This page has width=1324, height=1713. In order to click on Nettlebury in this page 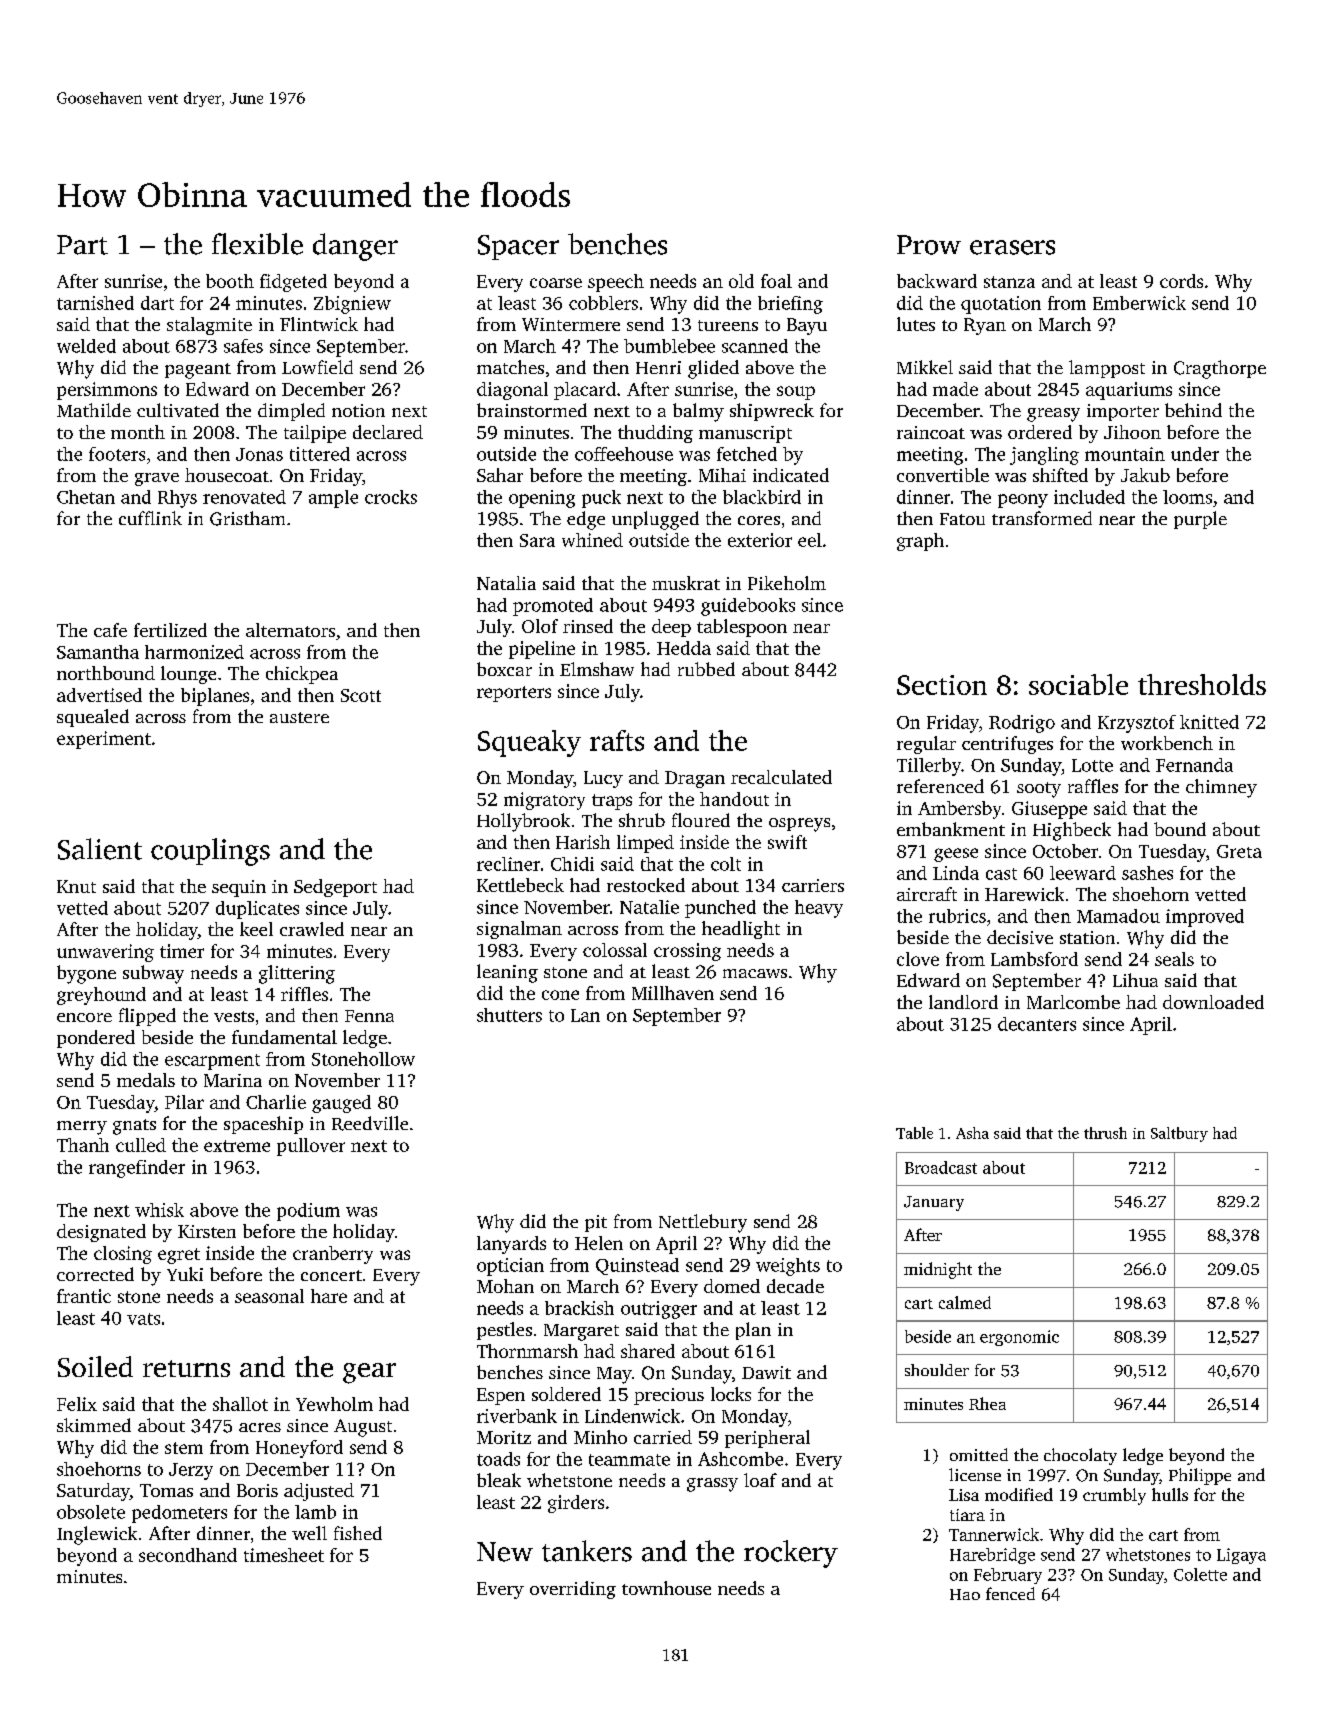, I will do `click(703, 1223)`.
